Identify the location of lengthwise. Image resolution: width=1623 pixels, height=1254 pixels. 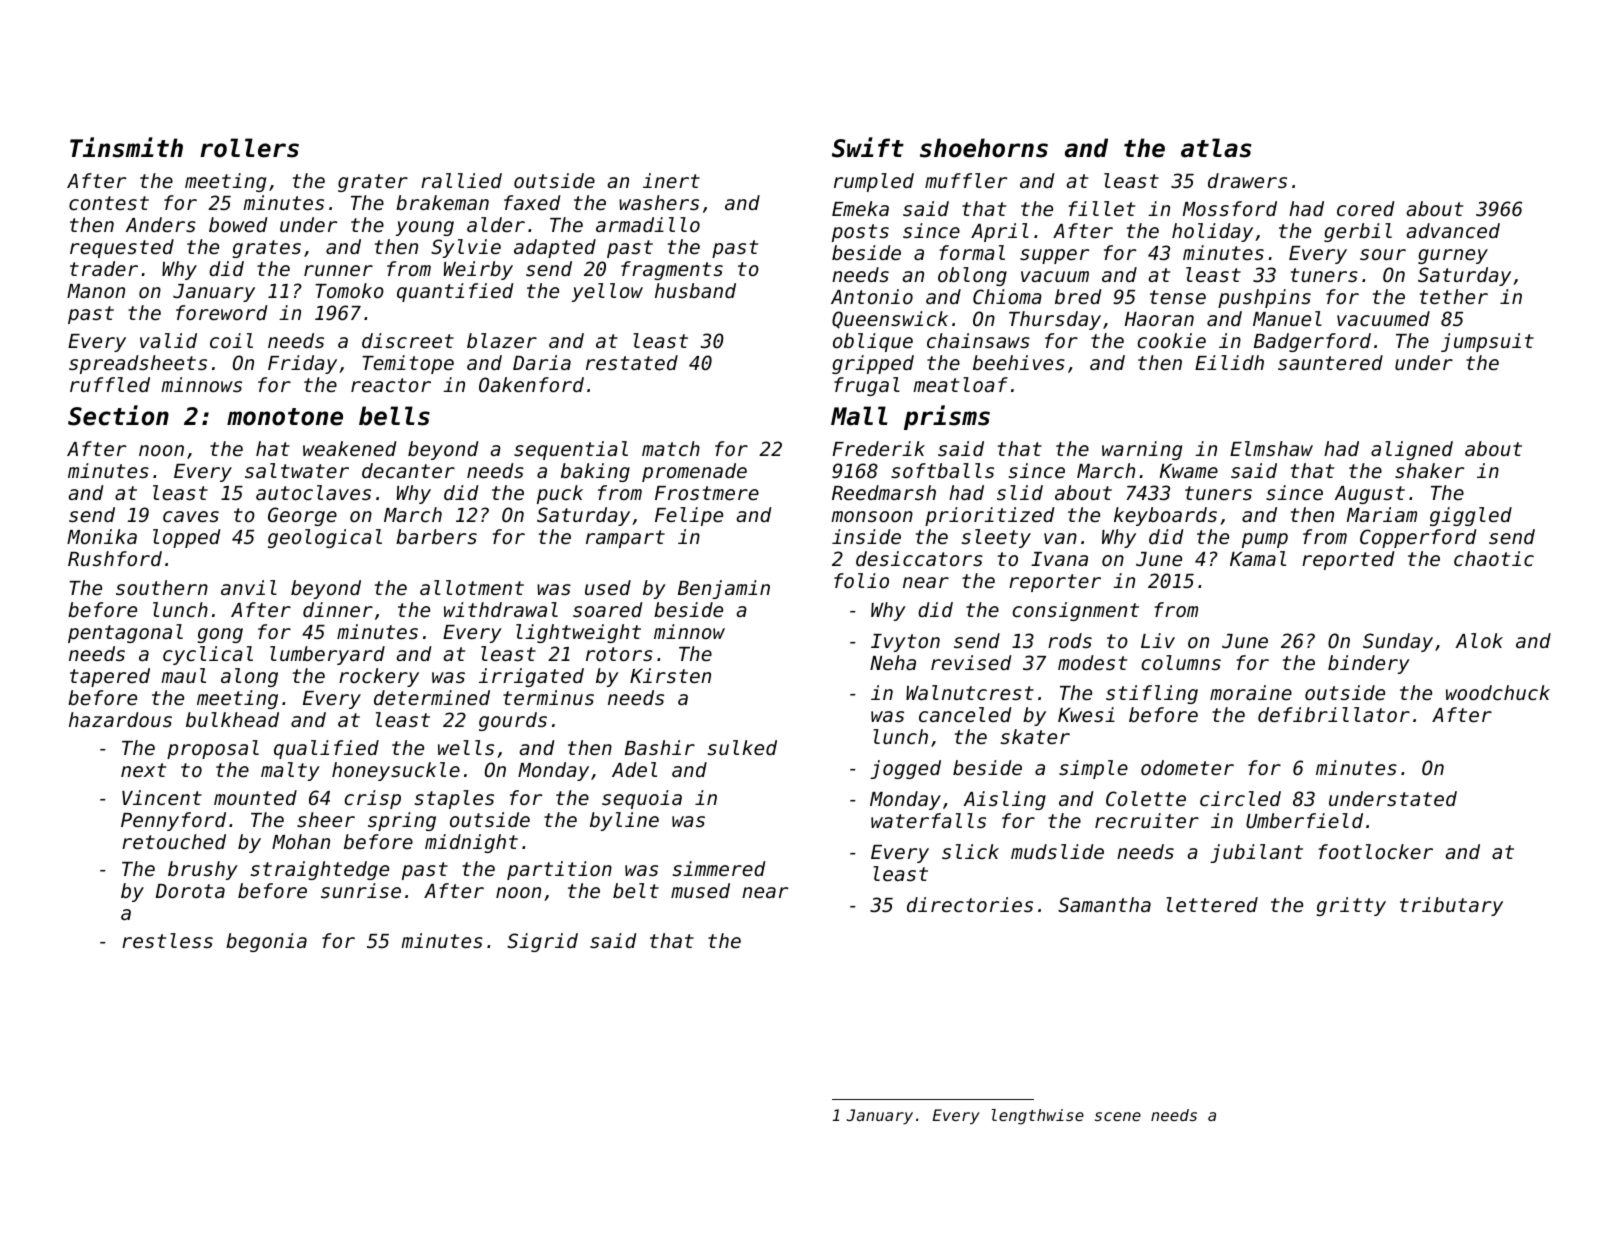
(1038, 1117).
